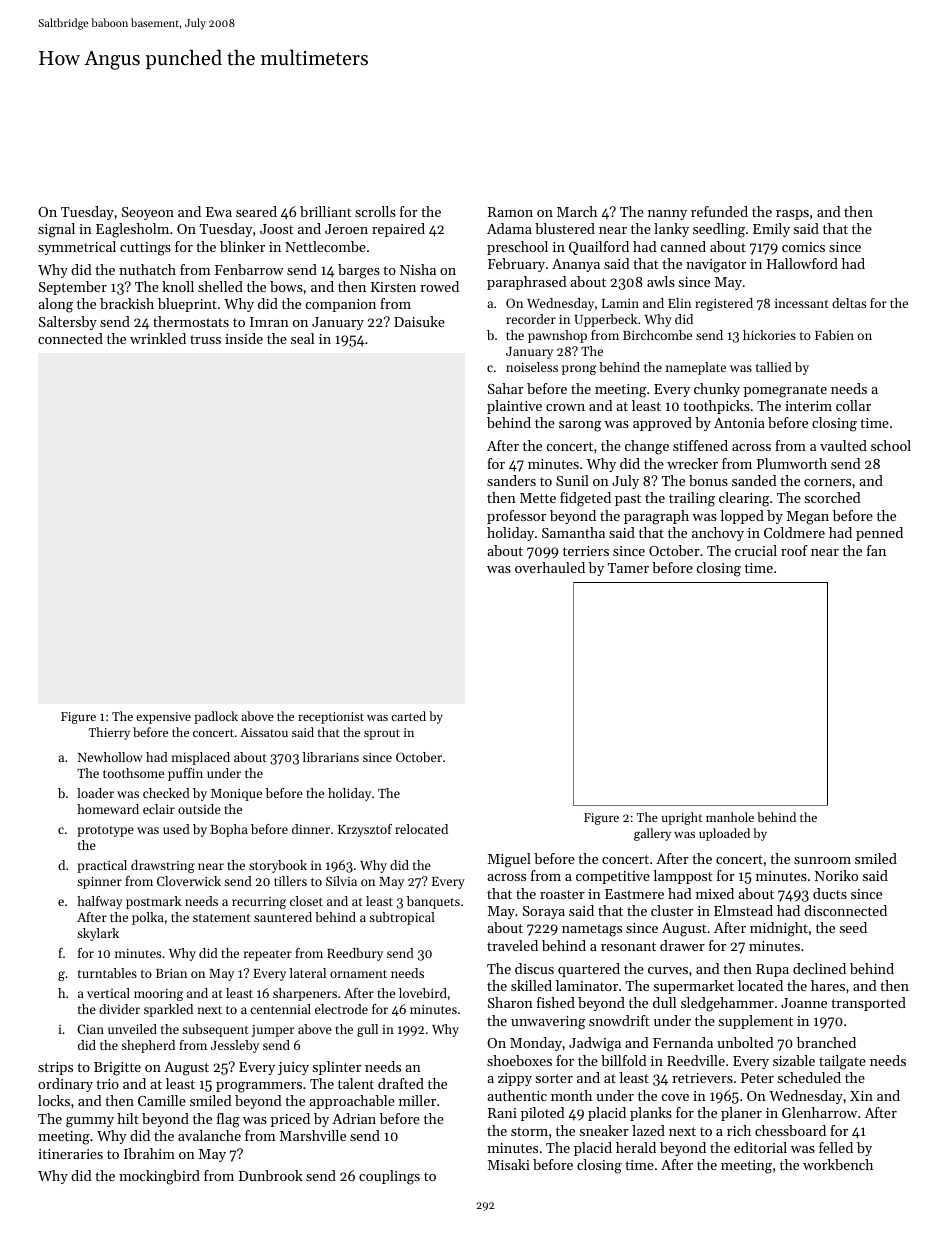  Describe the element at coordinates (730, 817) in the image. I see `manhole` at that location.
